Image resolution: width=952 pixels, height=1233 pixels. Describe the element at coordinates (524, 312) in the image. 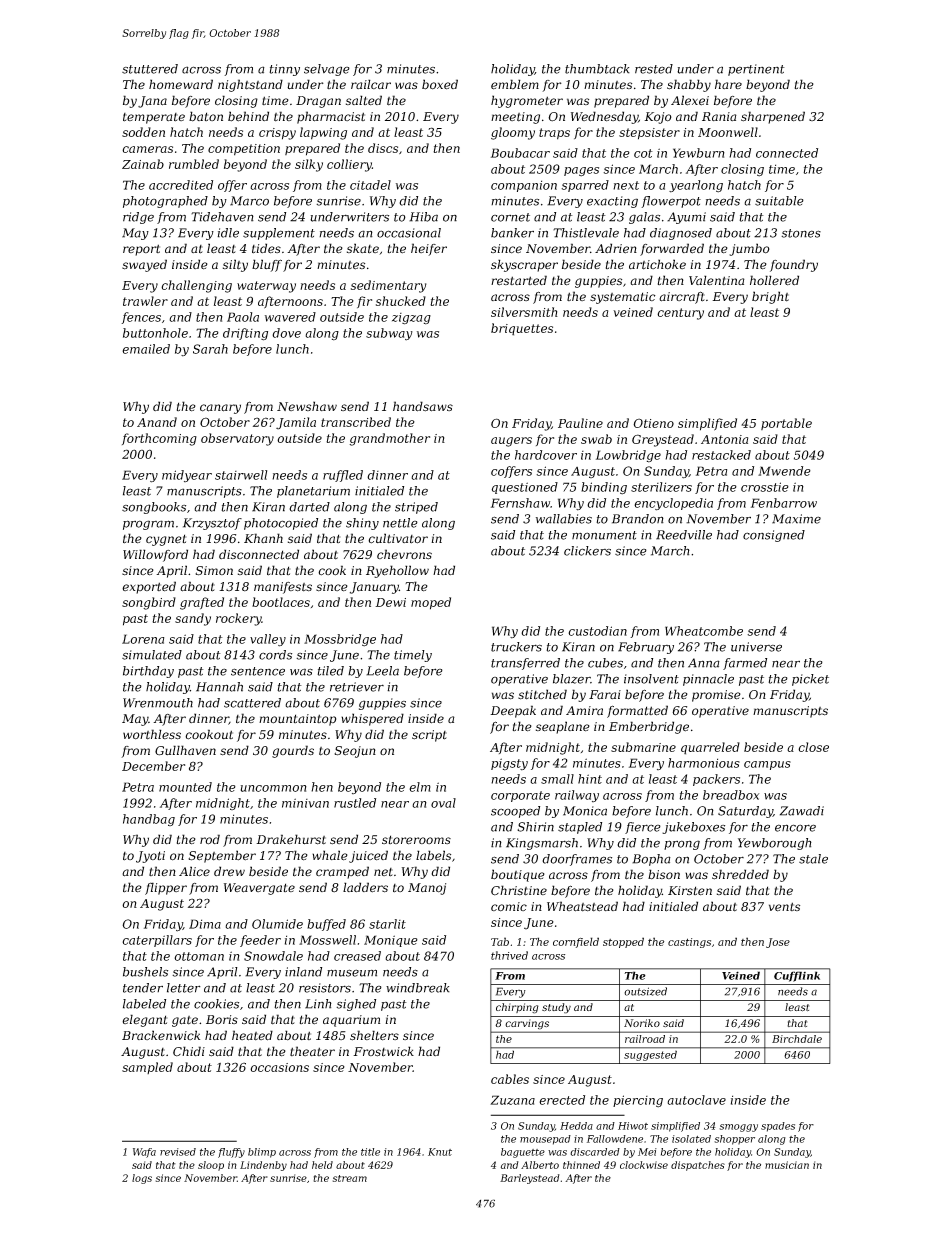

I see `silversmith` at that location.
